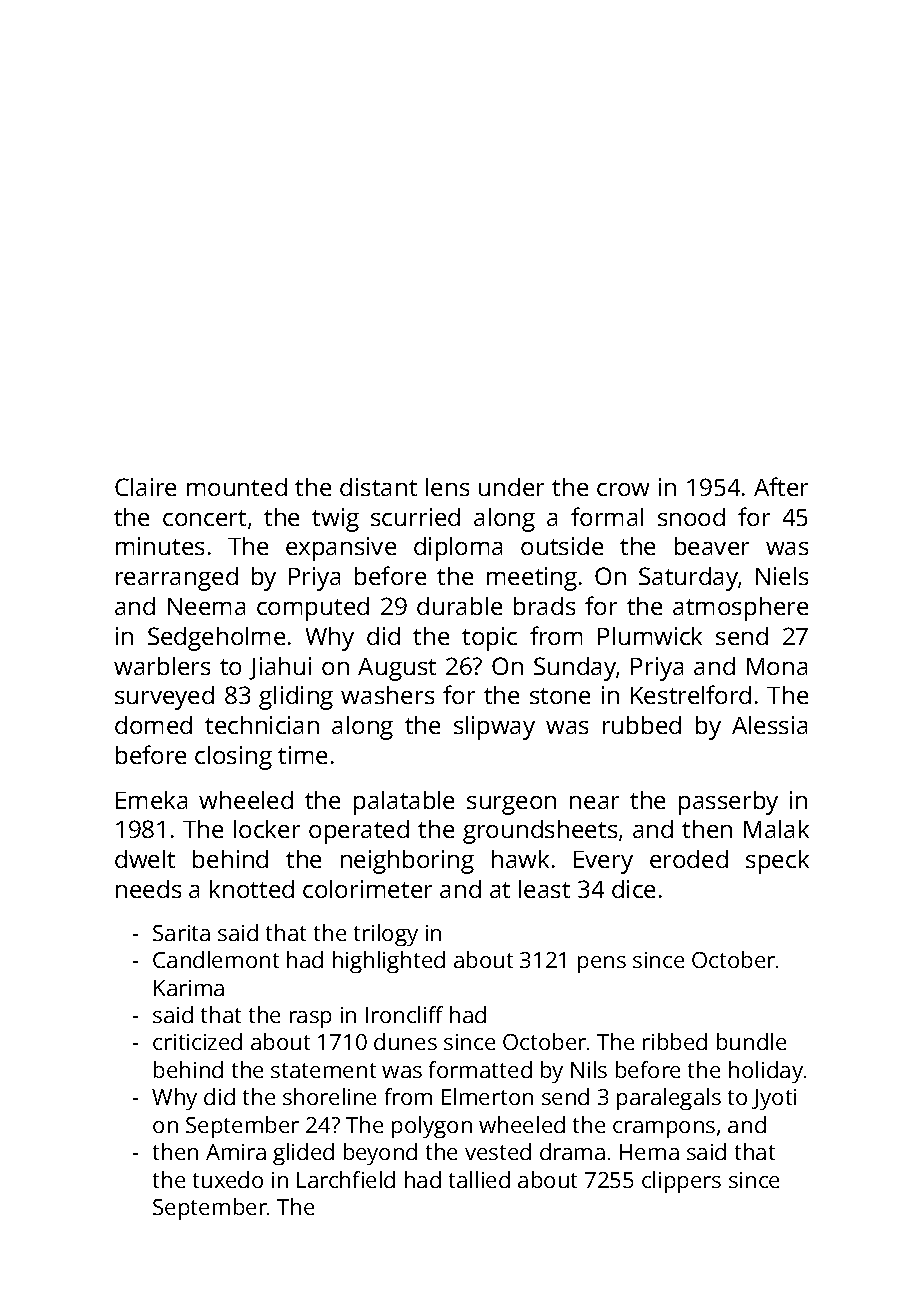  What do you see at coordinates (228, 1179) in the image?
I see `tuxedo` at bounding box center [228, 1179].
